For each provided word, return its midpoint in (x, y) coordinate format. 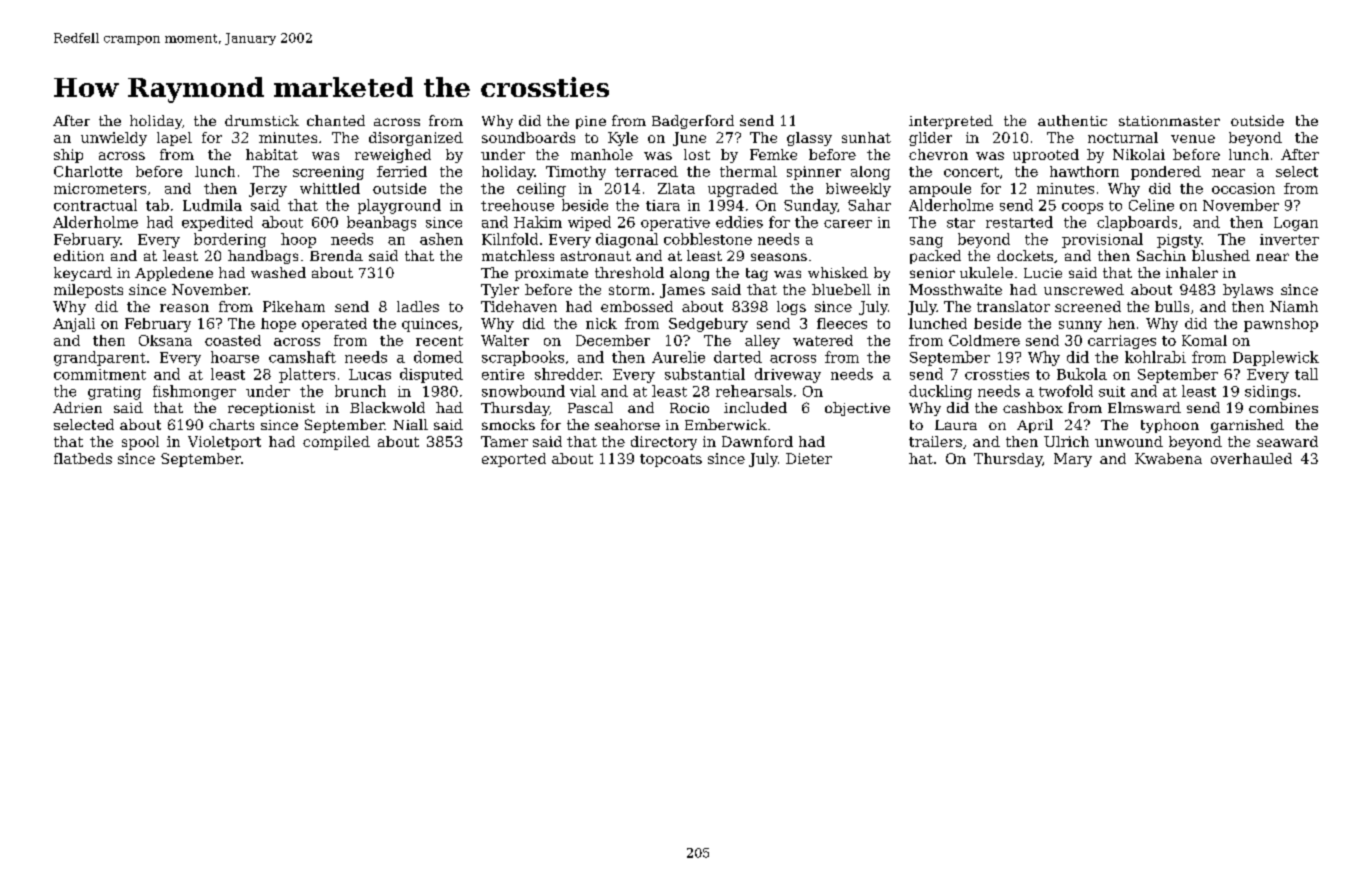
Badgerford (693, 122)
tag (757, 274)
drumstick (262, 120)
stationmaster (1169, 121)
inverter (1289, 239)
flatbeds (83, 458)
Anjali (74, 325)
